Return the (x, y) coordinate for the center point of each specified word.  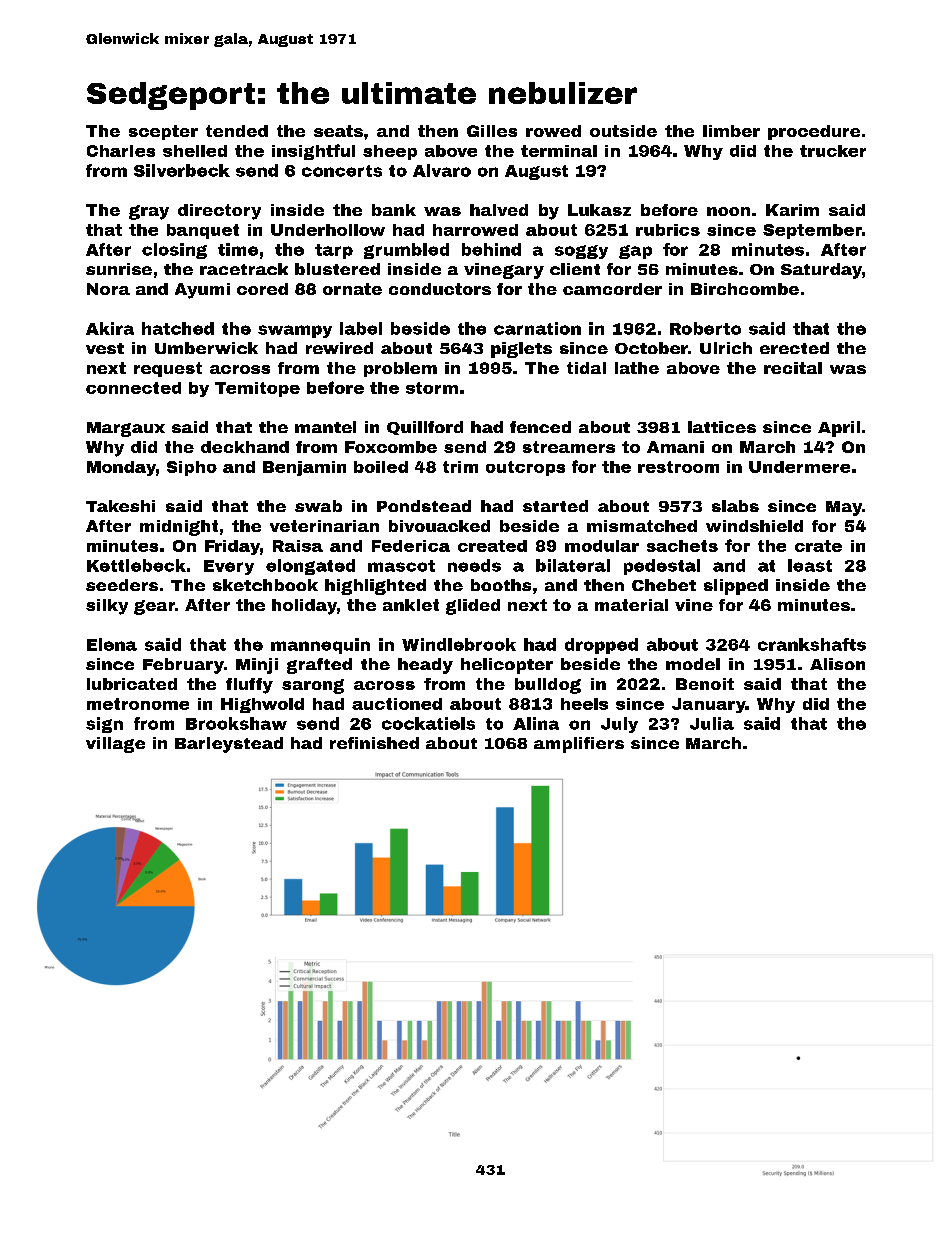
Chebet (664, 585)
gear (154, 607)
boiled (381, 467)
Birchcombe (745, 289)
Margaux (126, 429)
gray (149, 212)
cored (262, 289)
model (693, 664)
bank (394, 210)
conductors (440, 289)
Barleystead (229, 745)
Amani (675, 447)
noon (728, 211)
